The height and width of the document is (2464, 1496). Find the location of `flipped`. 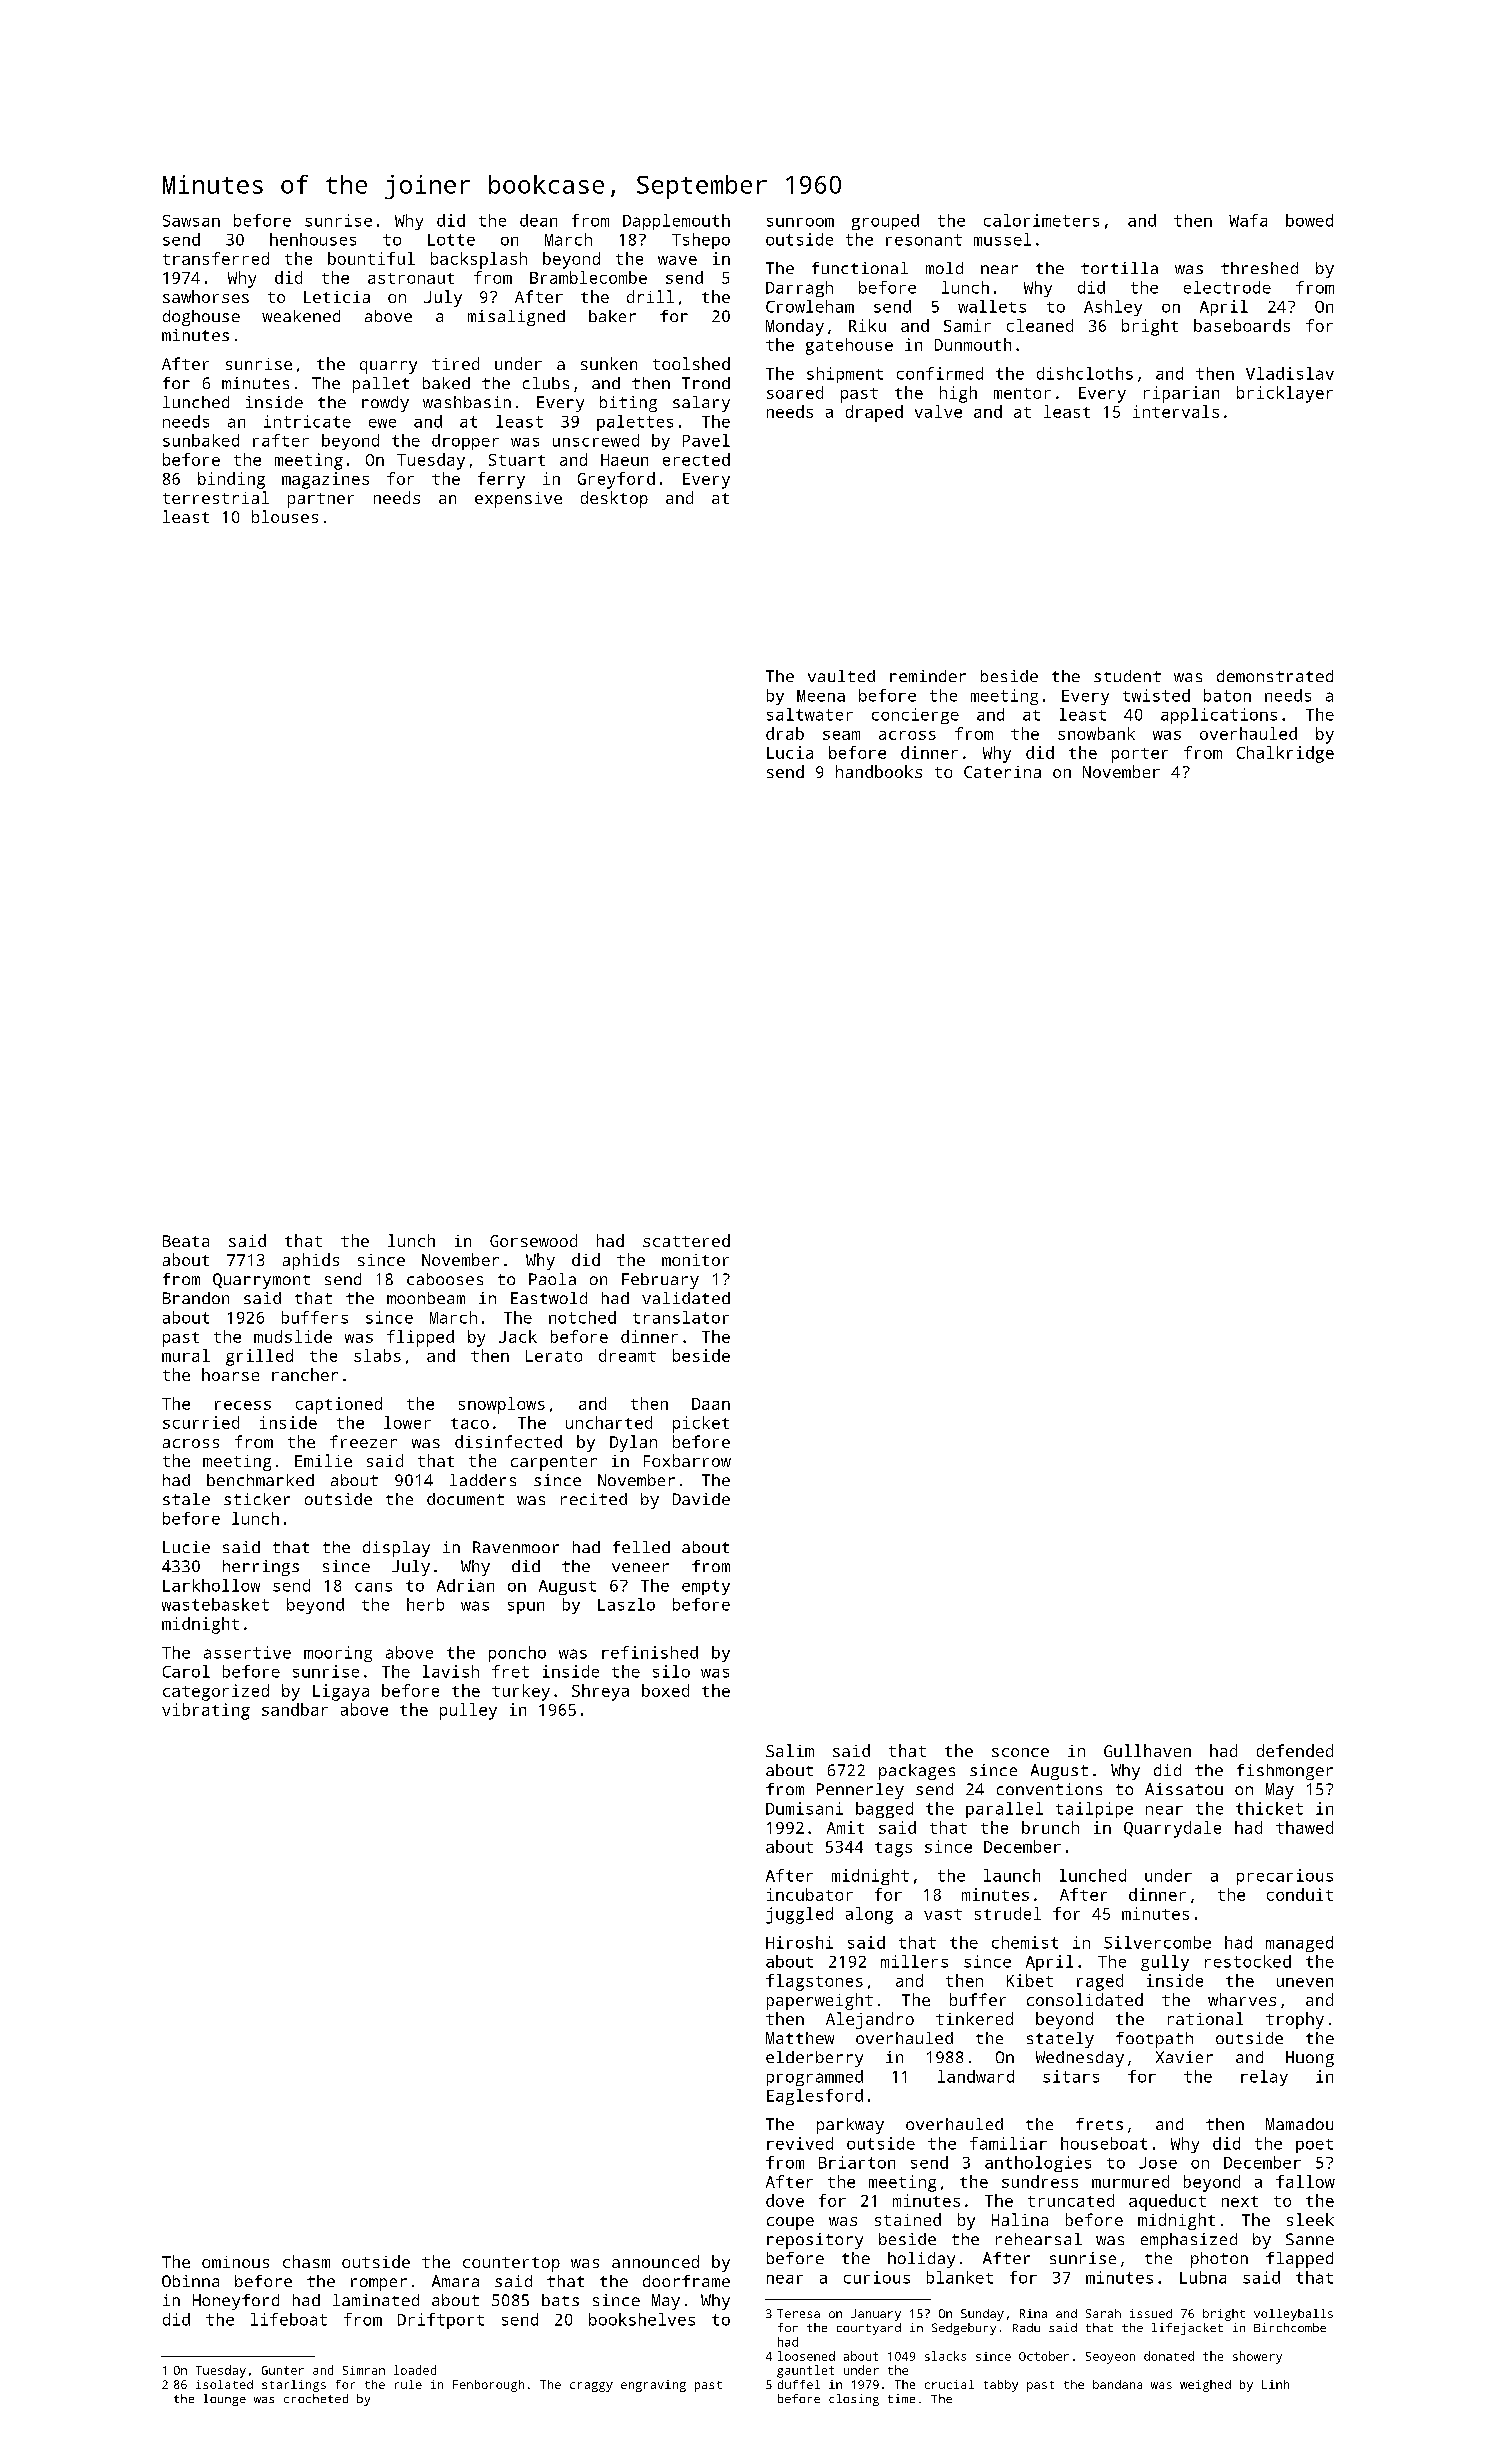

flipped is located at coordinates (420, 1338).
